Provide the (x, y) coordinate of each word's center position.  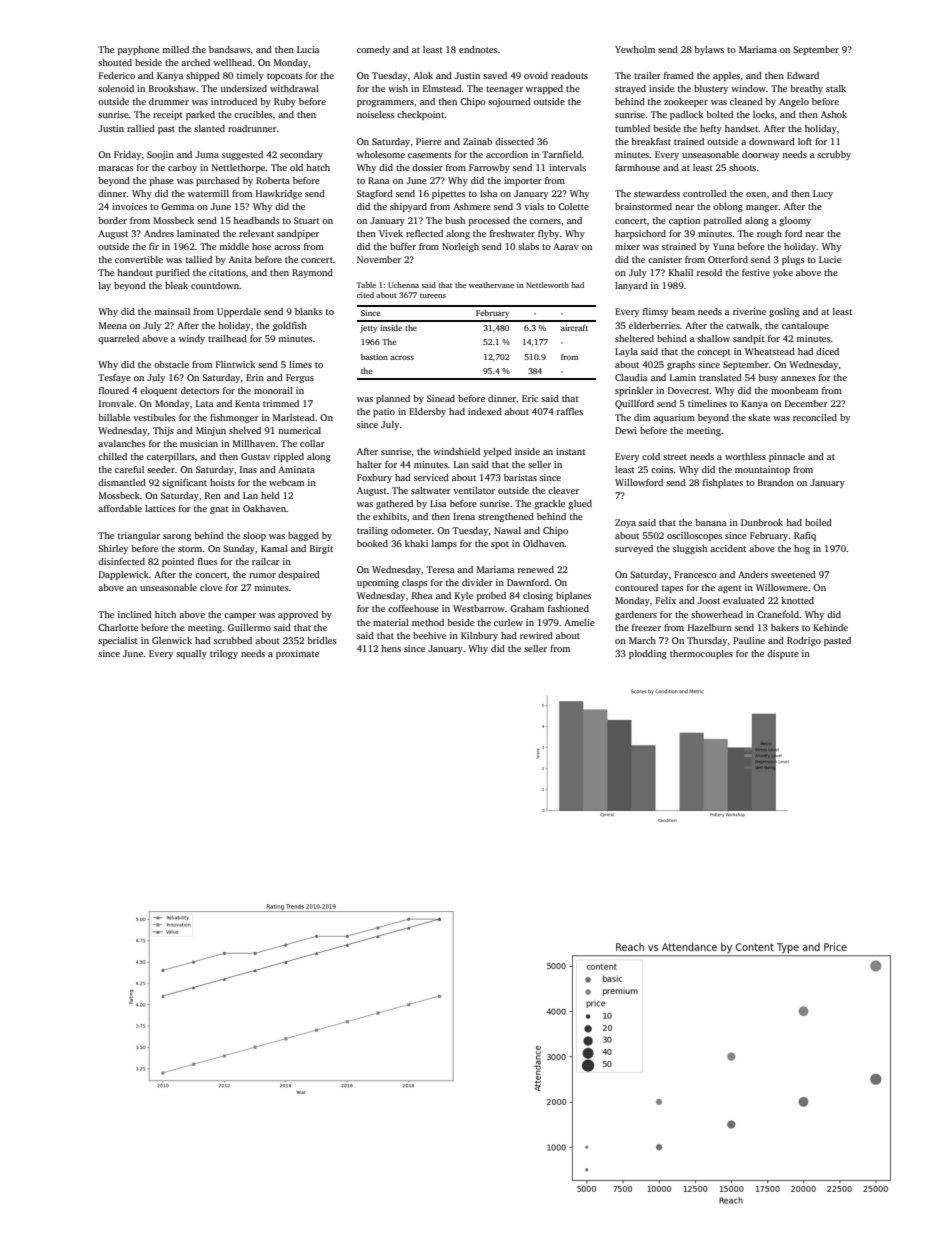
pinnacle (787, 457)
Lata (205, 403)
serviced (431, 477)
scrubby (834, 155)
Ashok (834, 114)
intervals (567, 167)
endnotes (478, 49)
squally (191, 654)
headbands (256, 220)
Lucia (308, 49)
